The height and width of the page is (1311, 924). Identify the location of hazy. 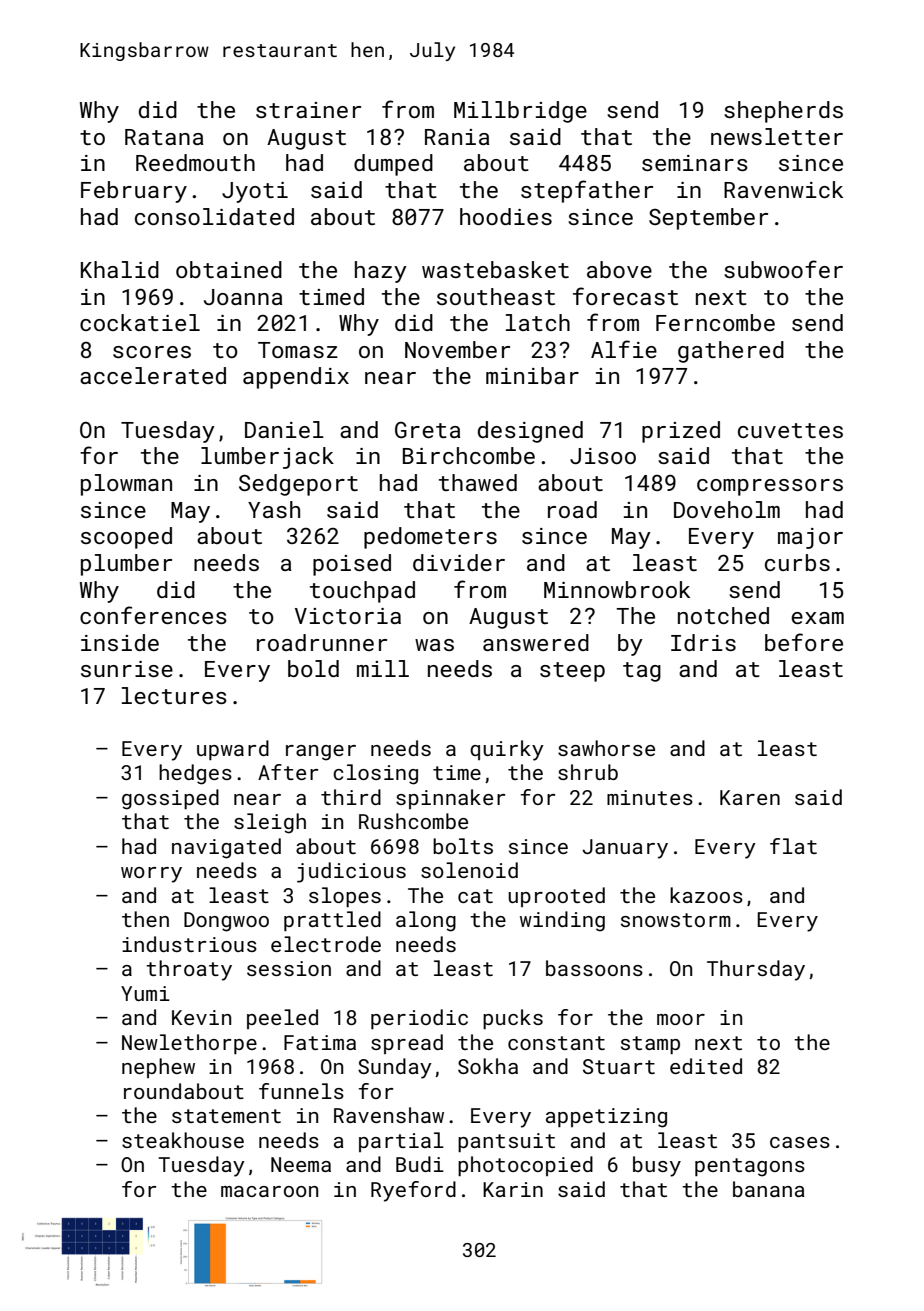
(381, 272).
